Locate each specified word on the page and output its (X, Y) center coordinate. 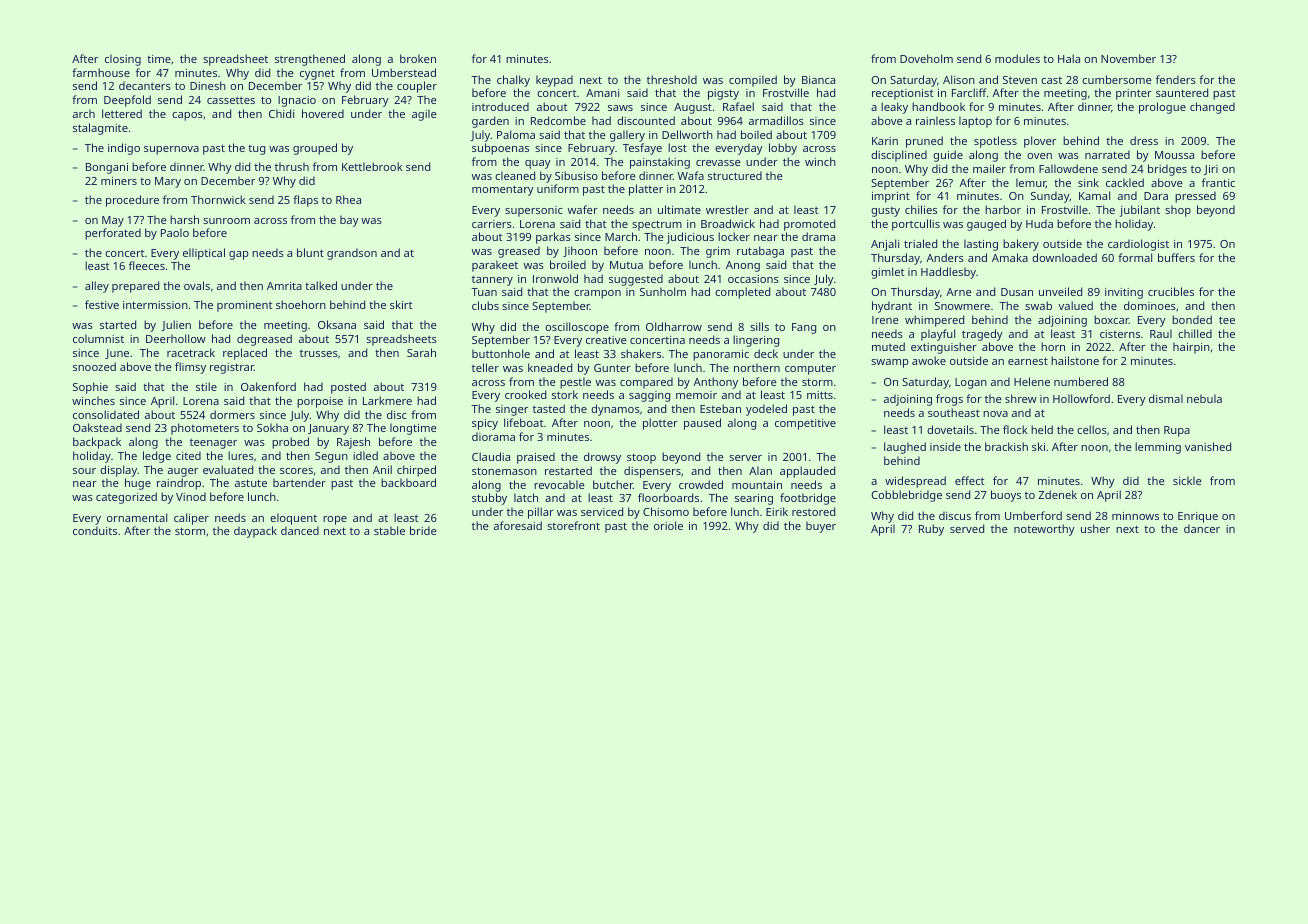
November (1128, 58)
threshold (672, 79)
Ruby (931, 530)
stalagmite (100, 129)
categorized (126, 498)
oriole (668, 525)
